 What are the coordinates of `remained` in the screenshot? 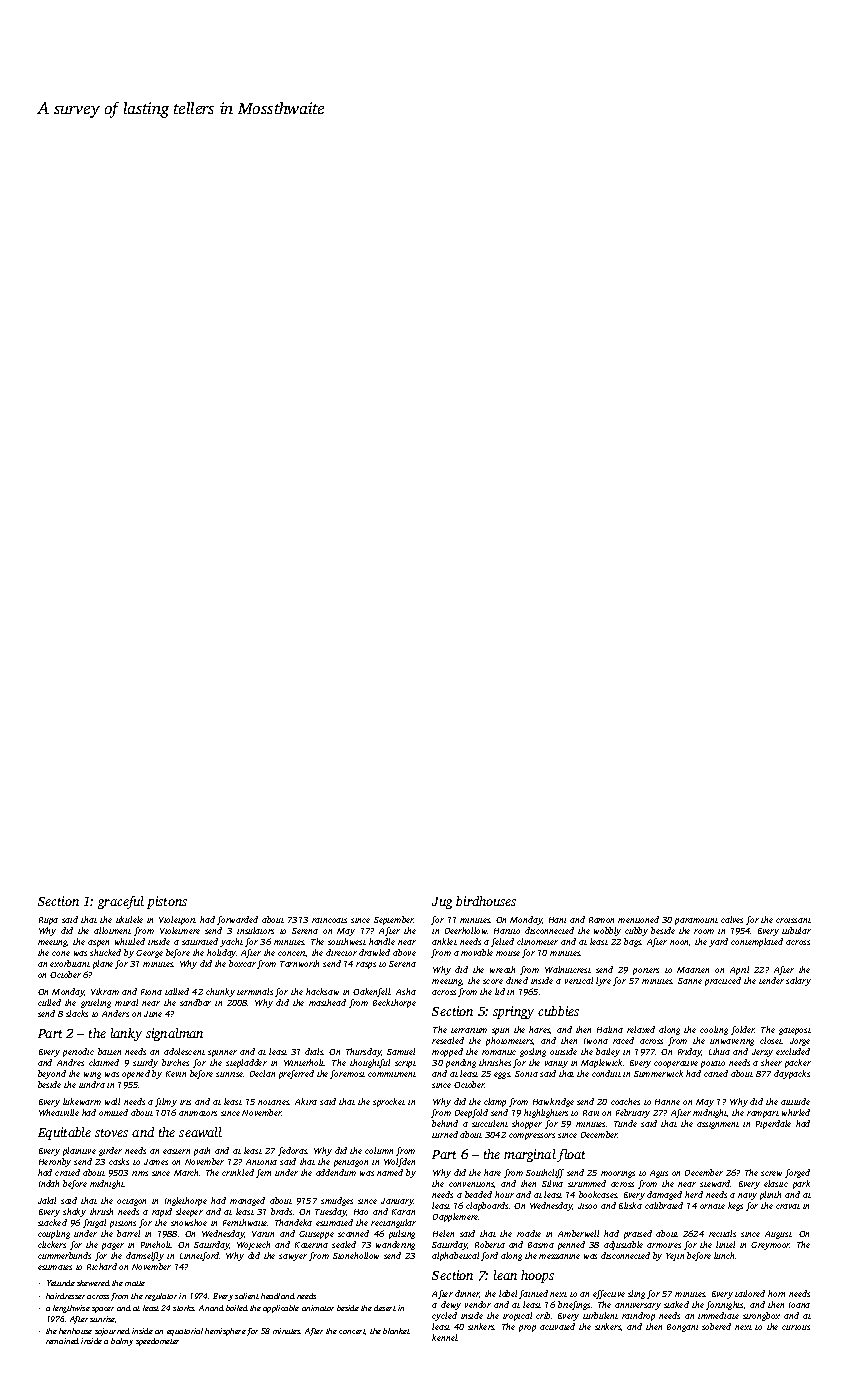 It's located at (62, 1341).
